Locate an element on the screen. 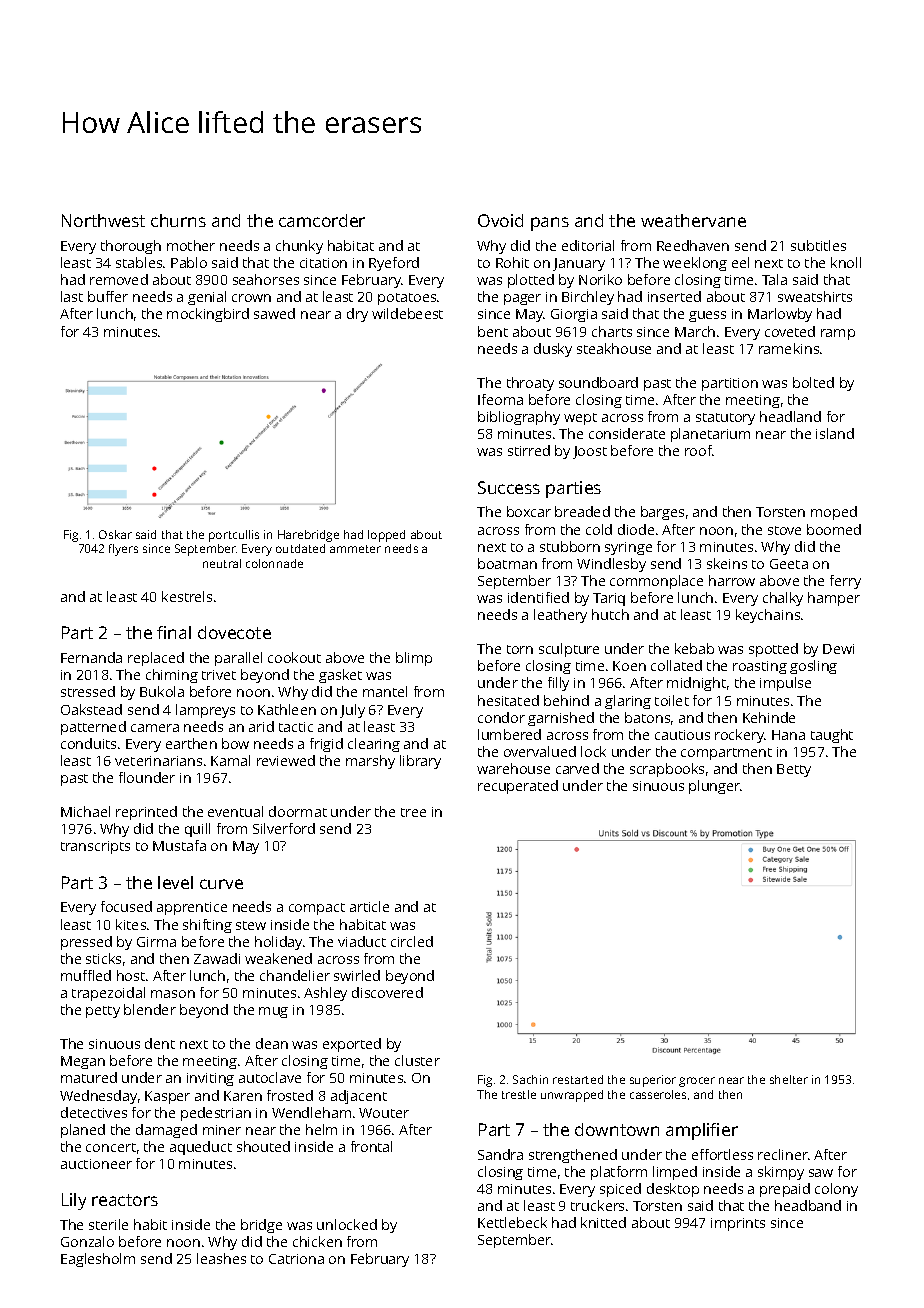  colonnade is located at coordinates (274, 563).
